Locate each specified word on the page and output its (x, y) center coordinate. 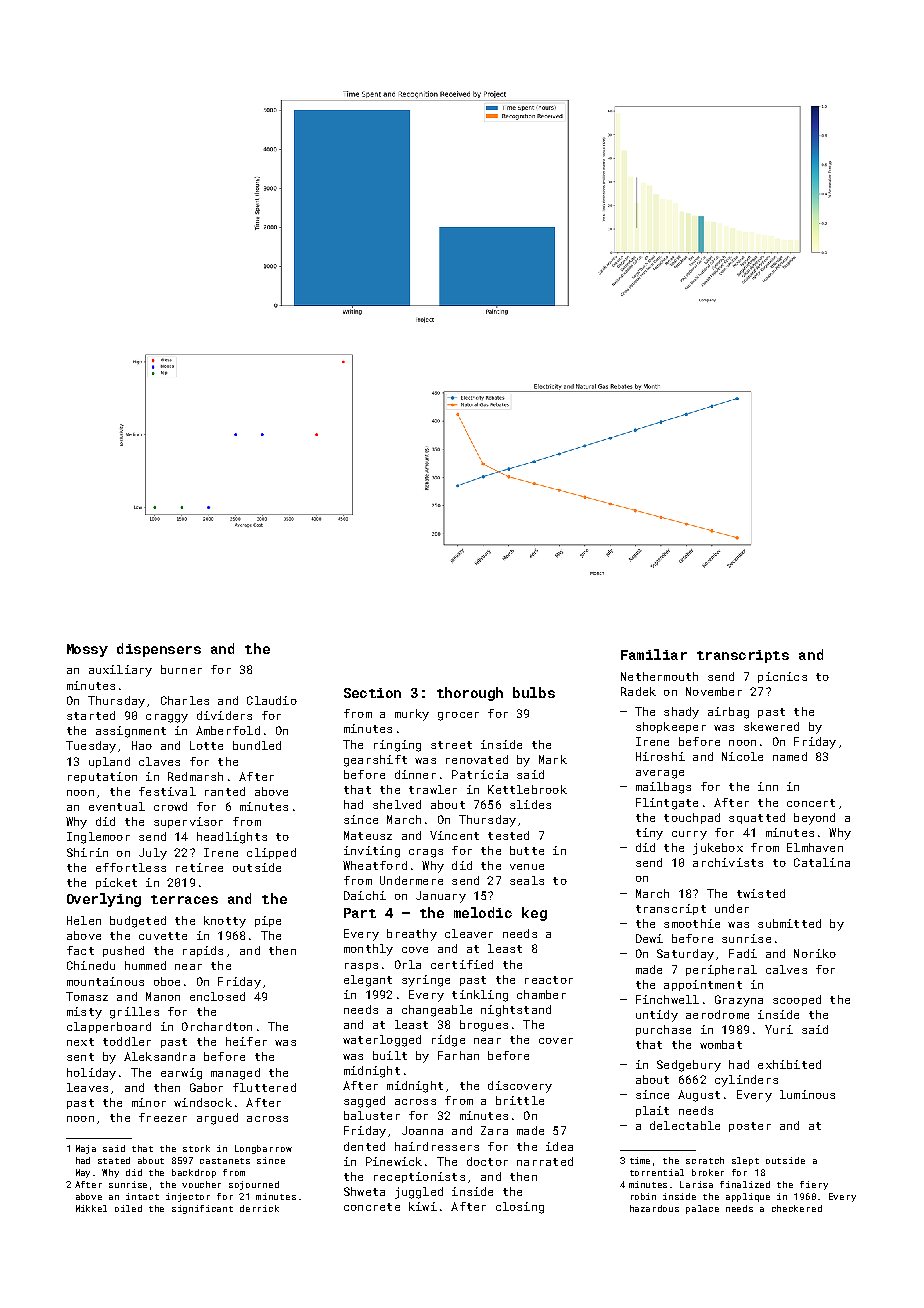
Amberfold (228, 730)
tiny (649, 834)
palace (702, 1209)
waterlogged (382, 1041)
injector (188, 1197)
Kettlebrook (527, 789)
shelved (397, 804)
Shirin (87, 852)
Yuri (779, 1029)
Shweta (364, 1191)
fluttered (264, 1087)
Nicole (742, 756)
